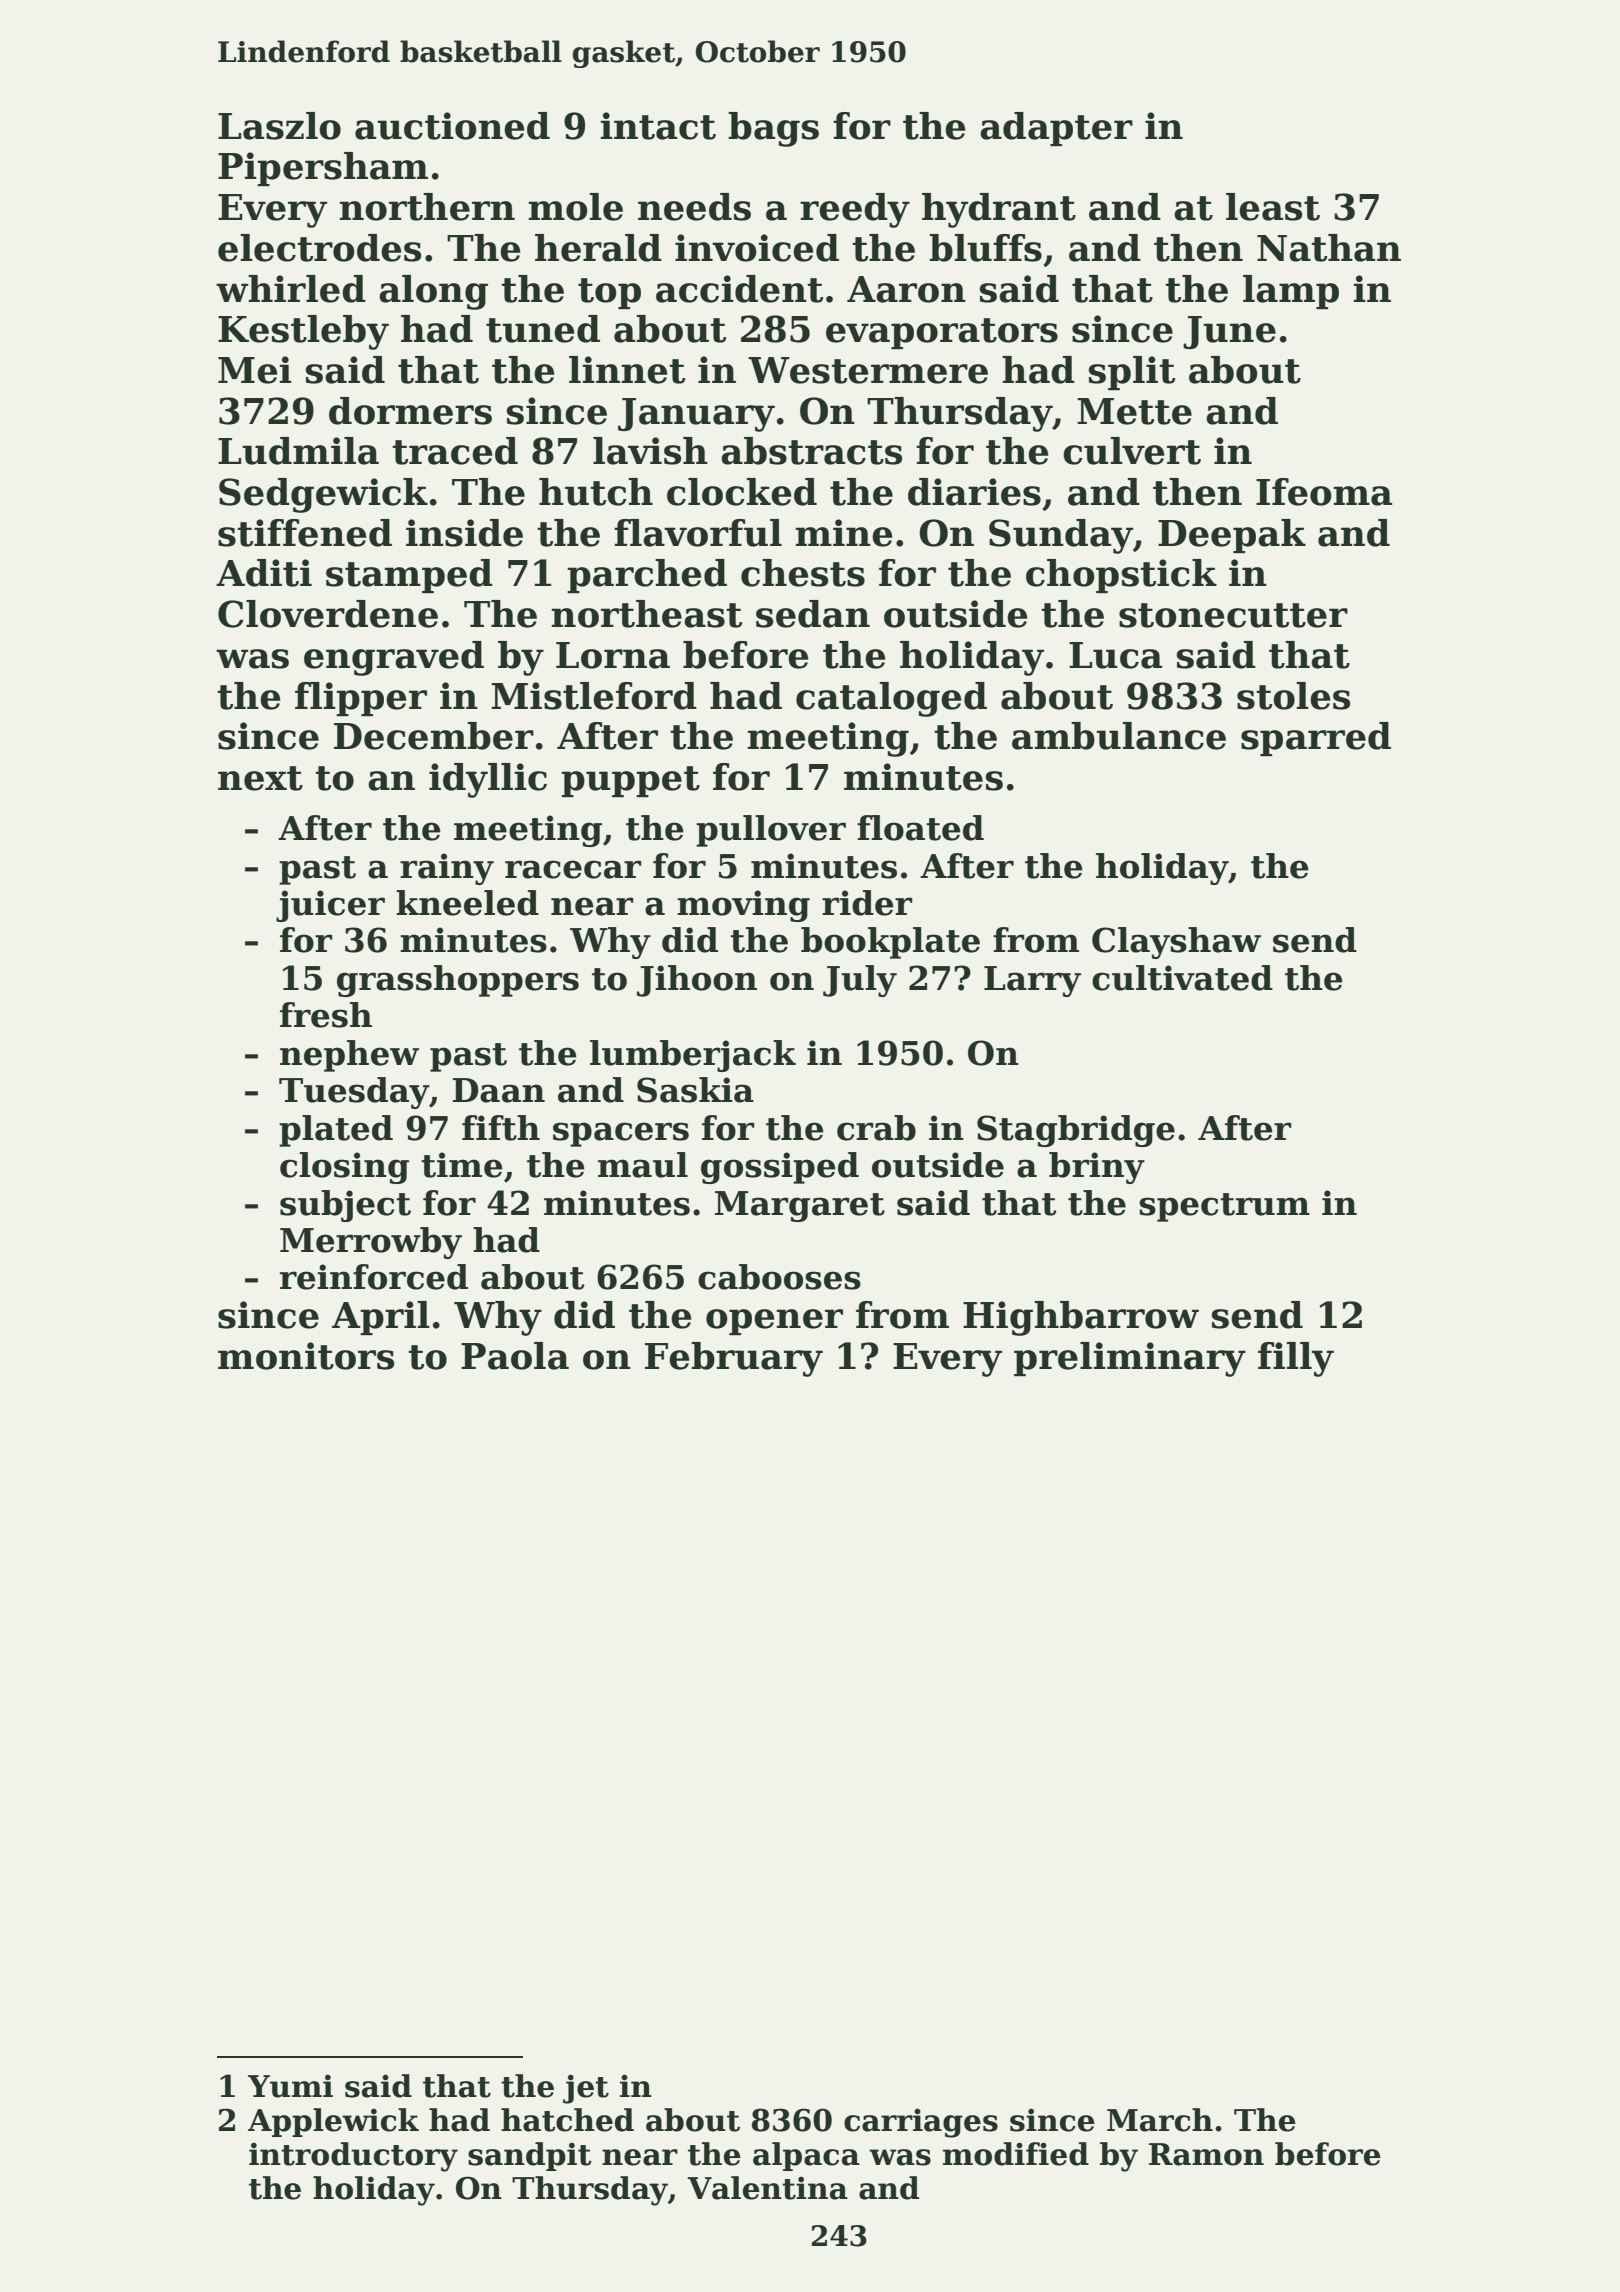  What do you see at coordinates (734, 1359) in the screenshot?
I see `February` at bounding box center [734, 1359].
